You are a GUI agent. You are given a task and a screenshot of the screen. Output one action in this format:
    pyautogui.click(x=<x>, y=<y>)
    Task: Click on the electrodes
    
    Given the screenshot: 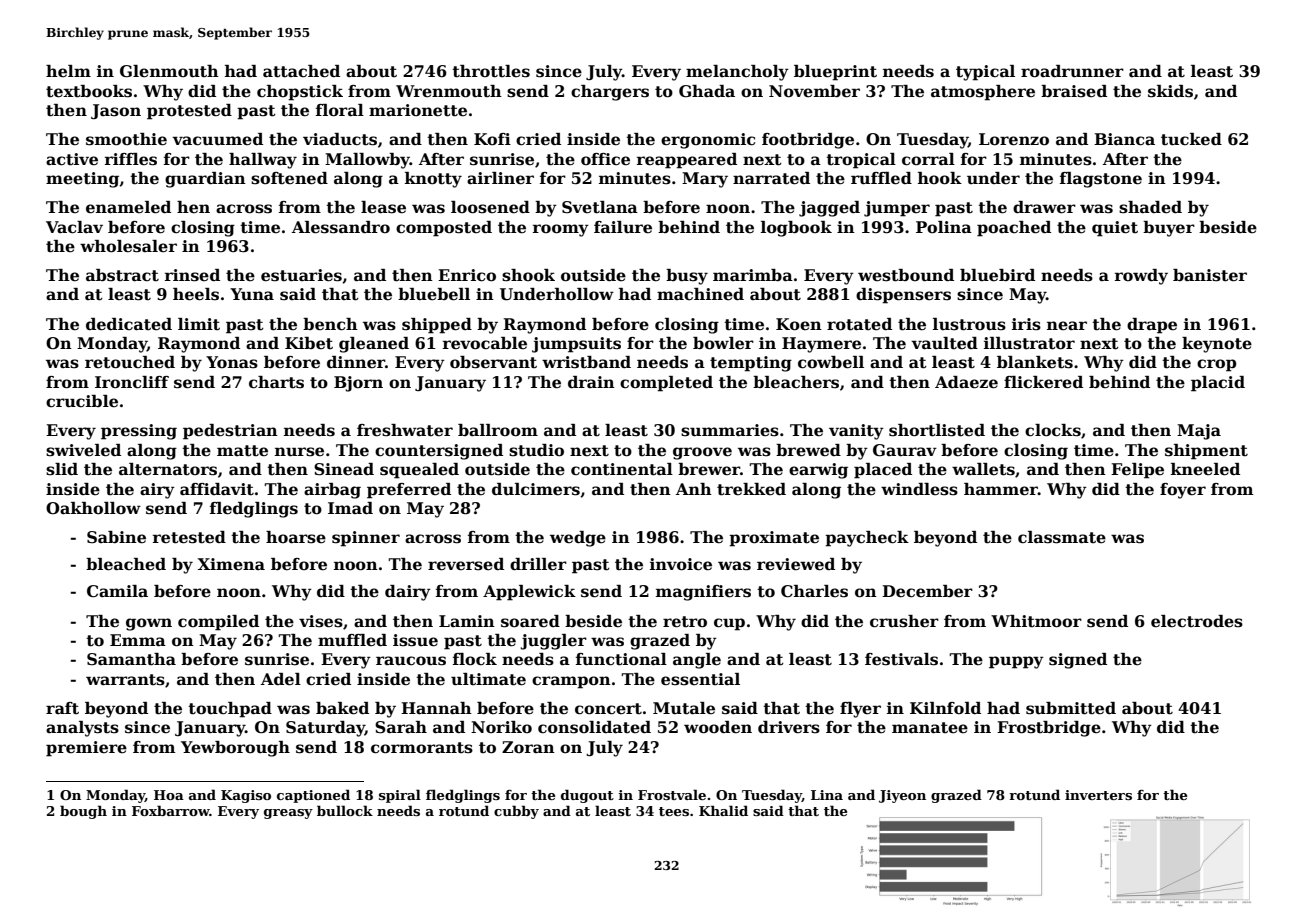 What is the action you would take?
    pyautogui.click(x=1197, y=621)
